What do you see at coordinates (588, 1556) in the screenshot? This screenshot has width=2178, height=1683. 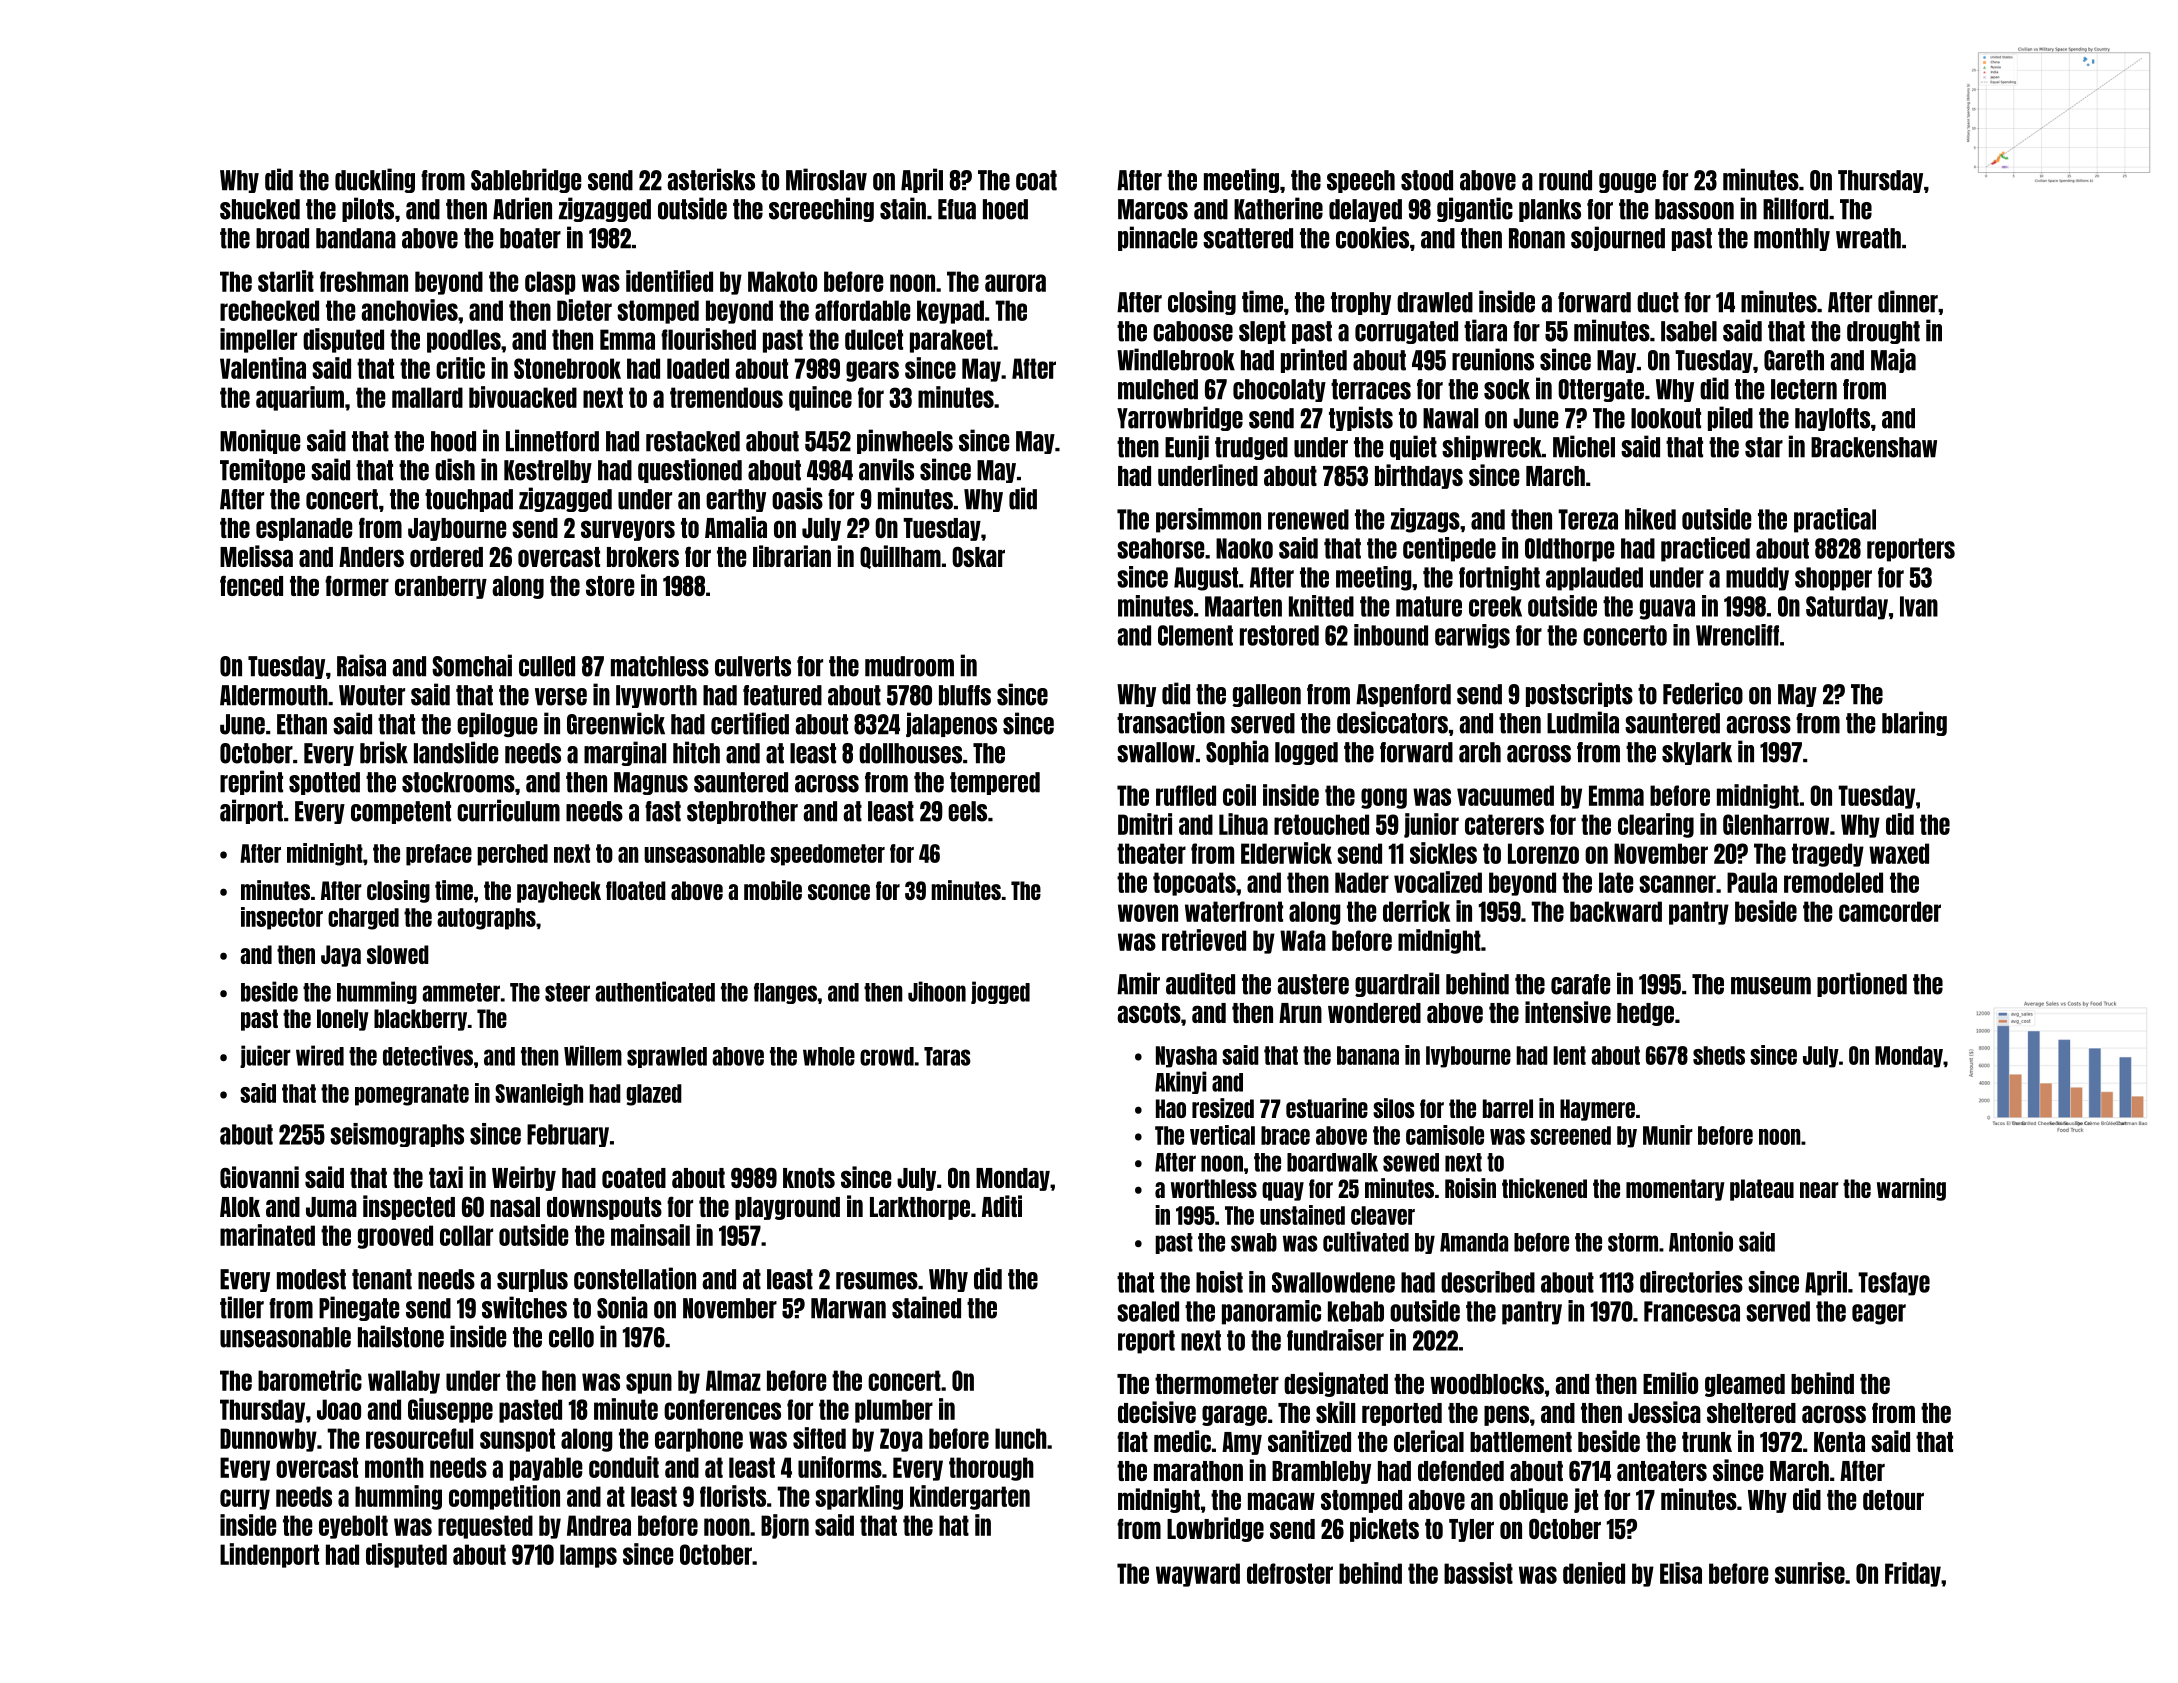 I see `lamps` at bounding box center [588, 1556].
